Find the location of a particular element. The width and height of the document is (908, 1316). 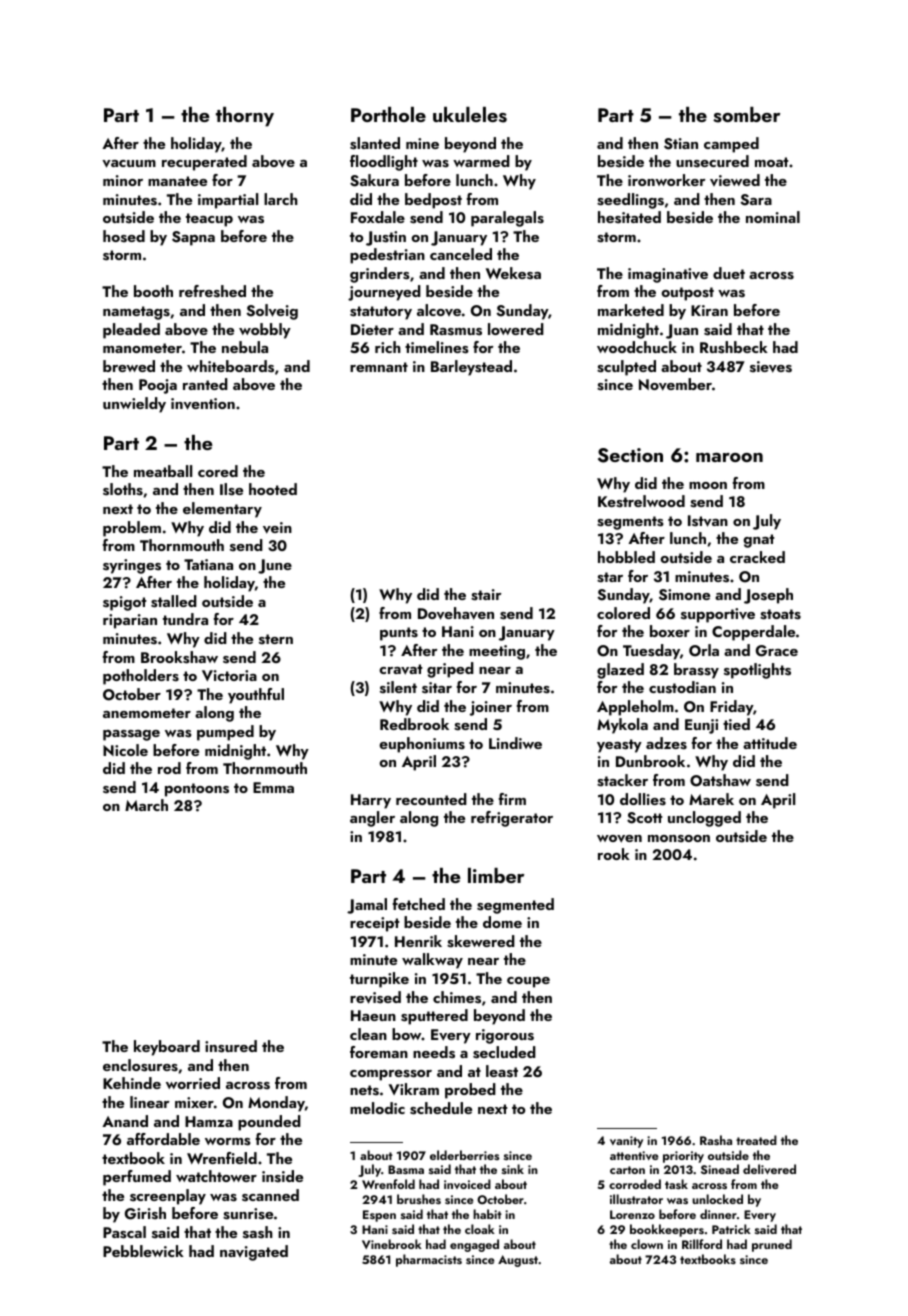

Stian is located at coordinates (681, 144).
